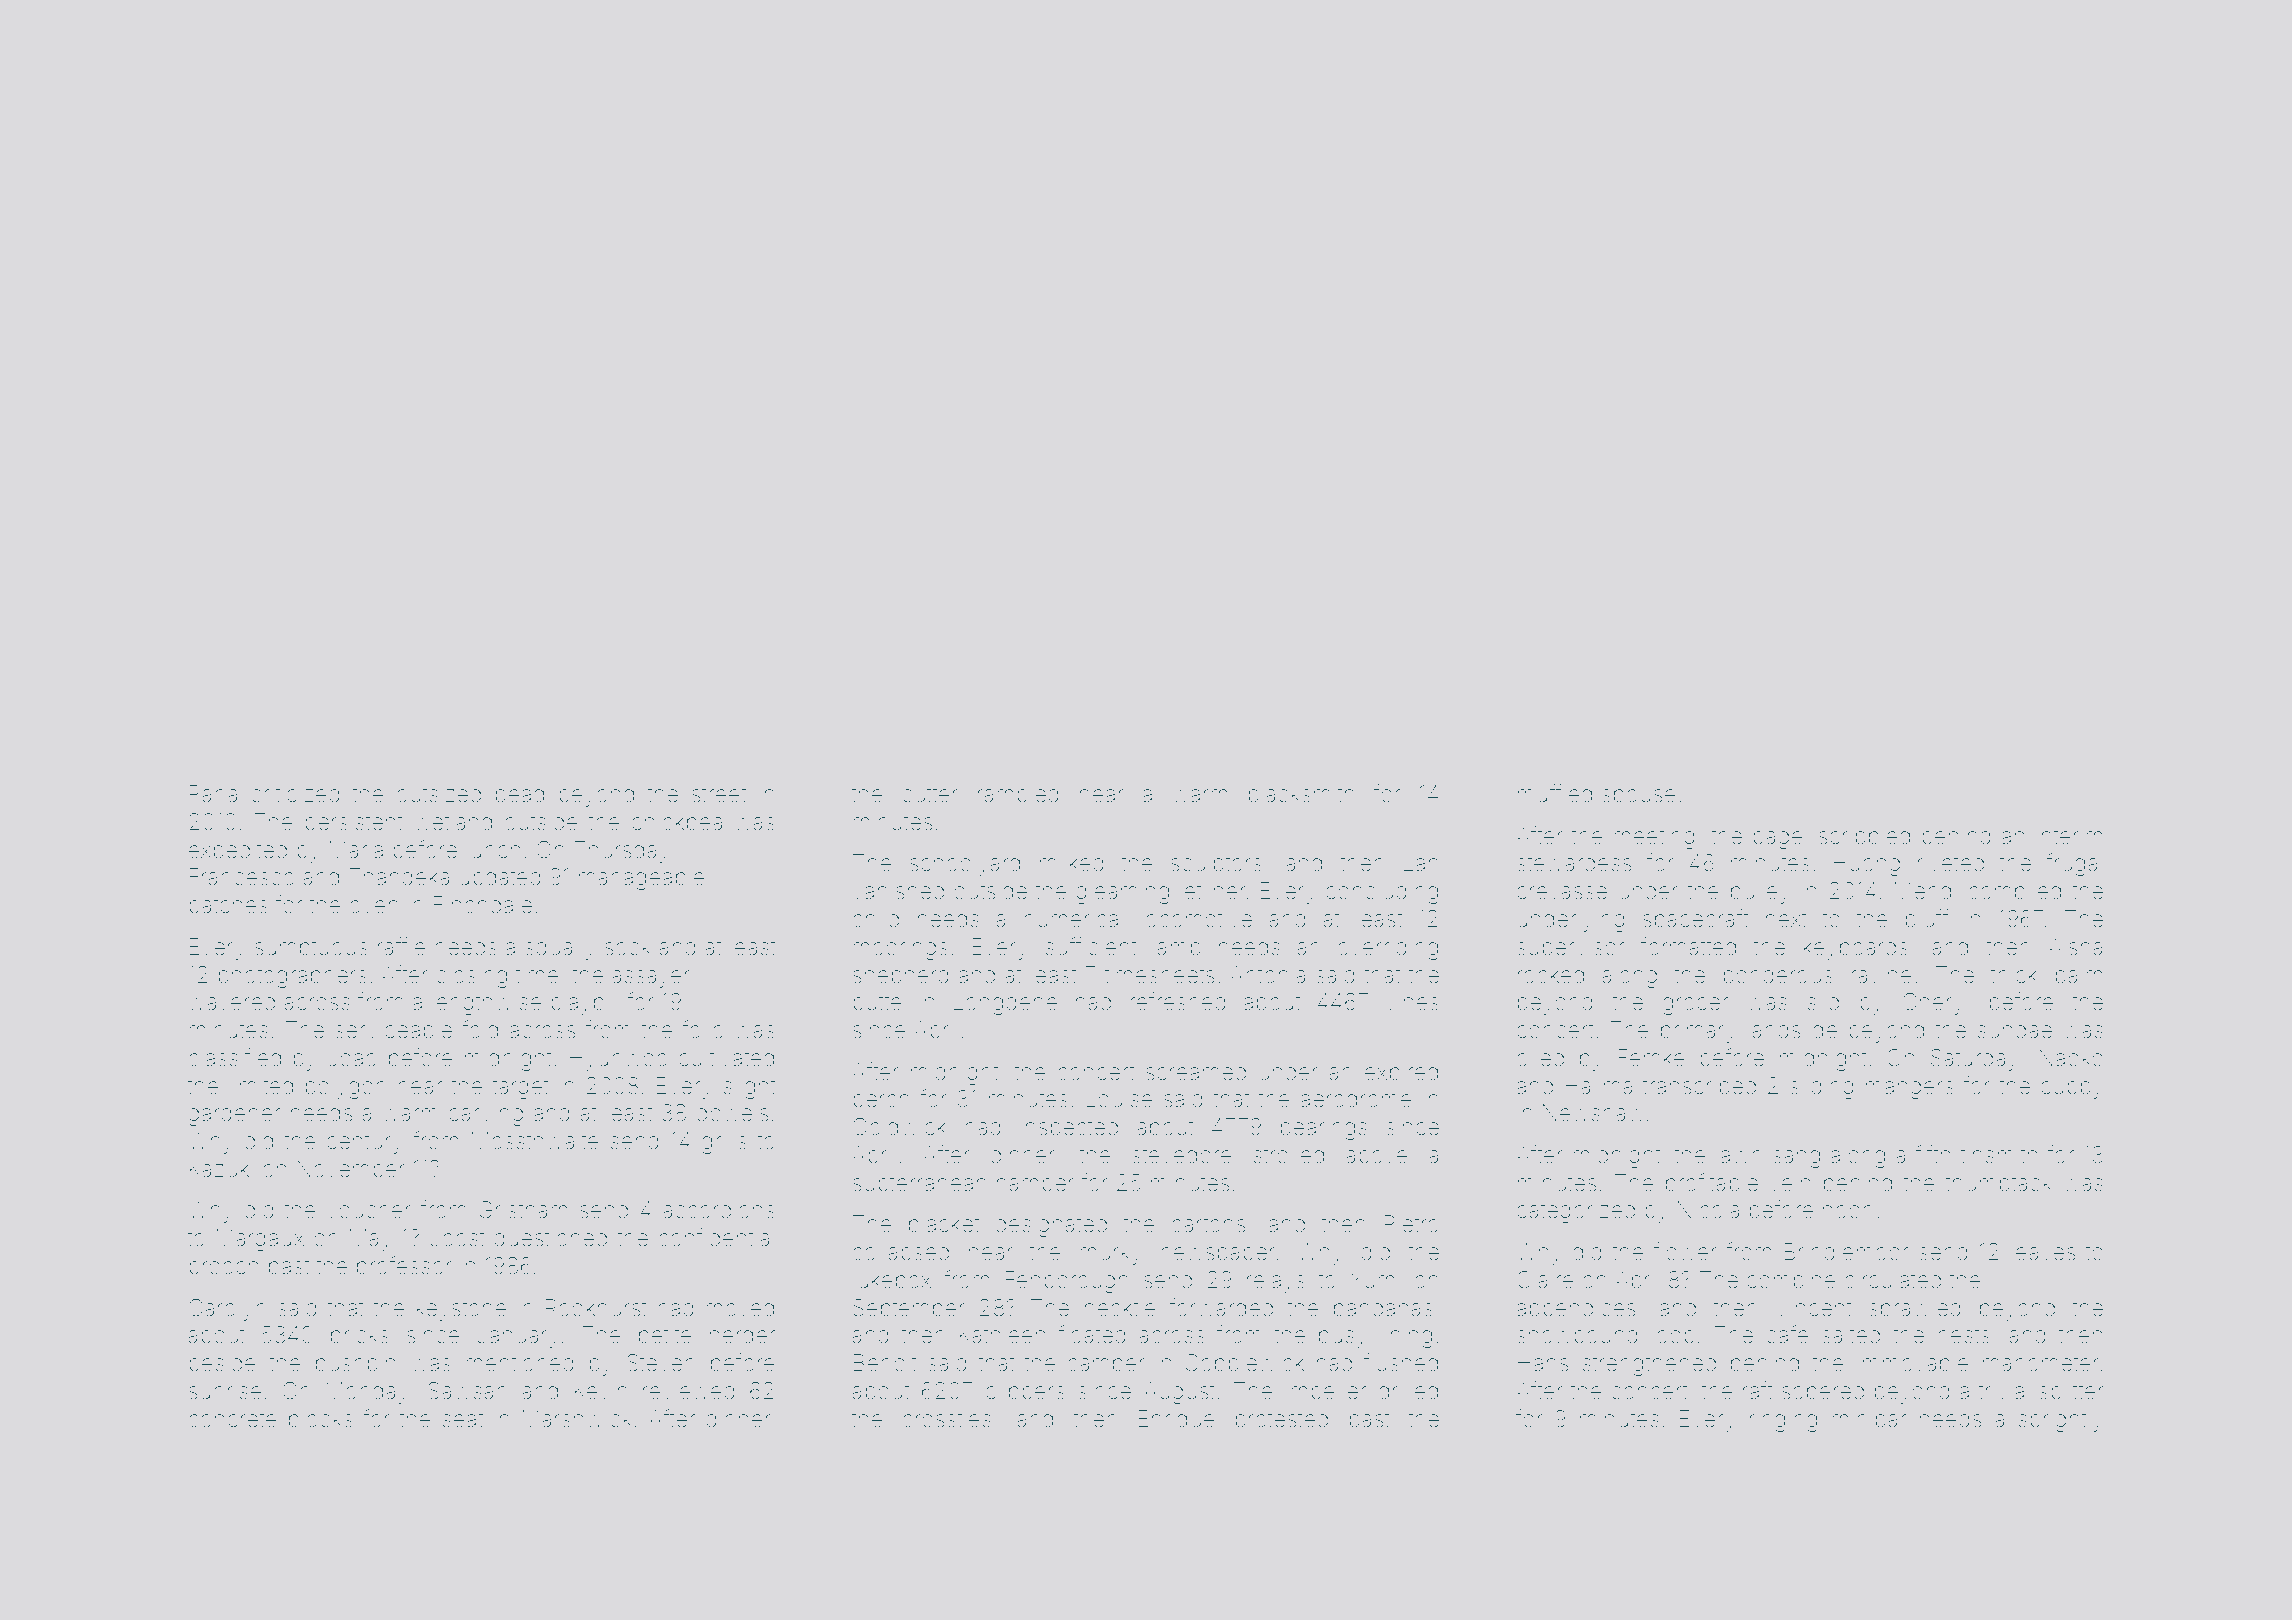 The image size is (2292, 1620). What do you see at coordinates (232, 1419) in the screenshot?
I see `concrete` at bounding box center [232, 1419].
